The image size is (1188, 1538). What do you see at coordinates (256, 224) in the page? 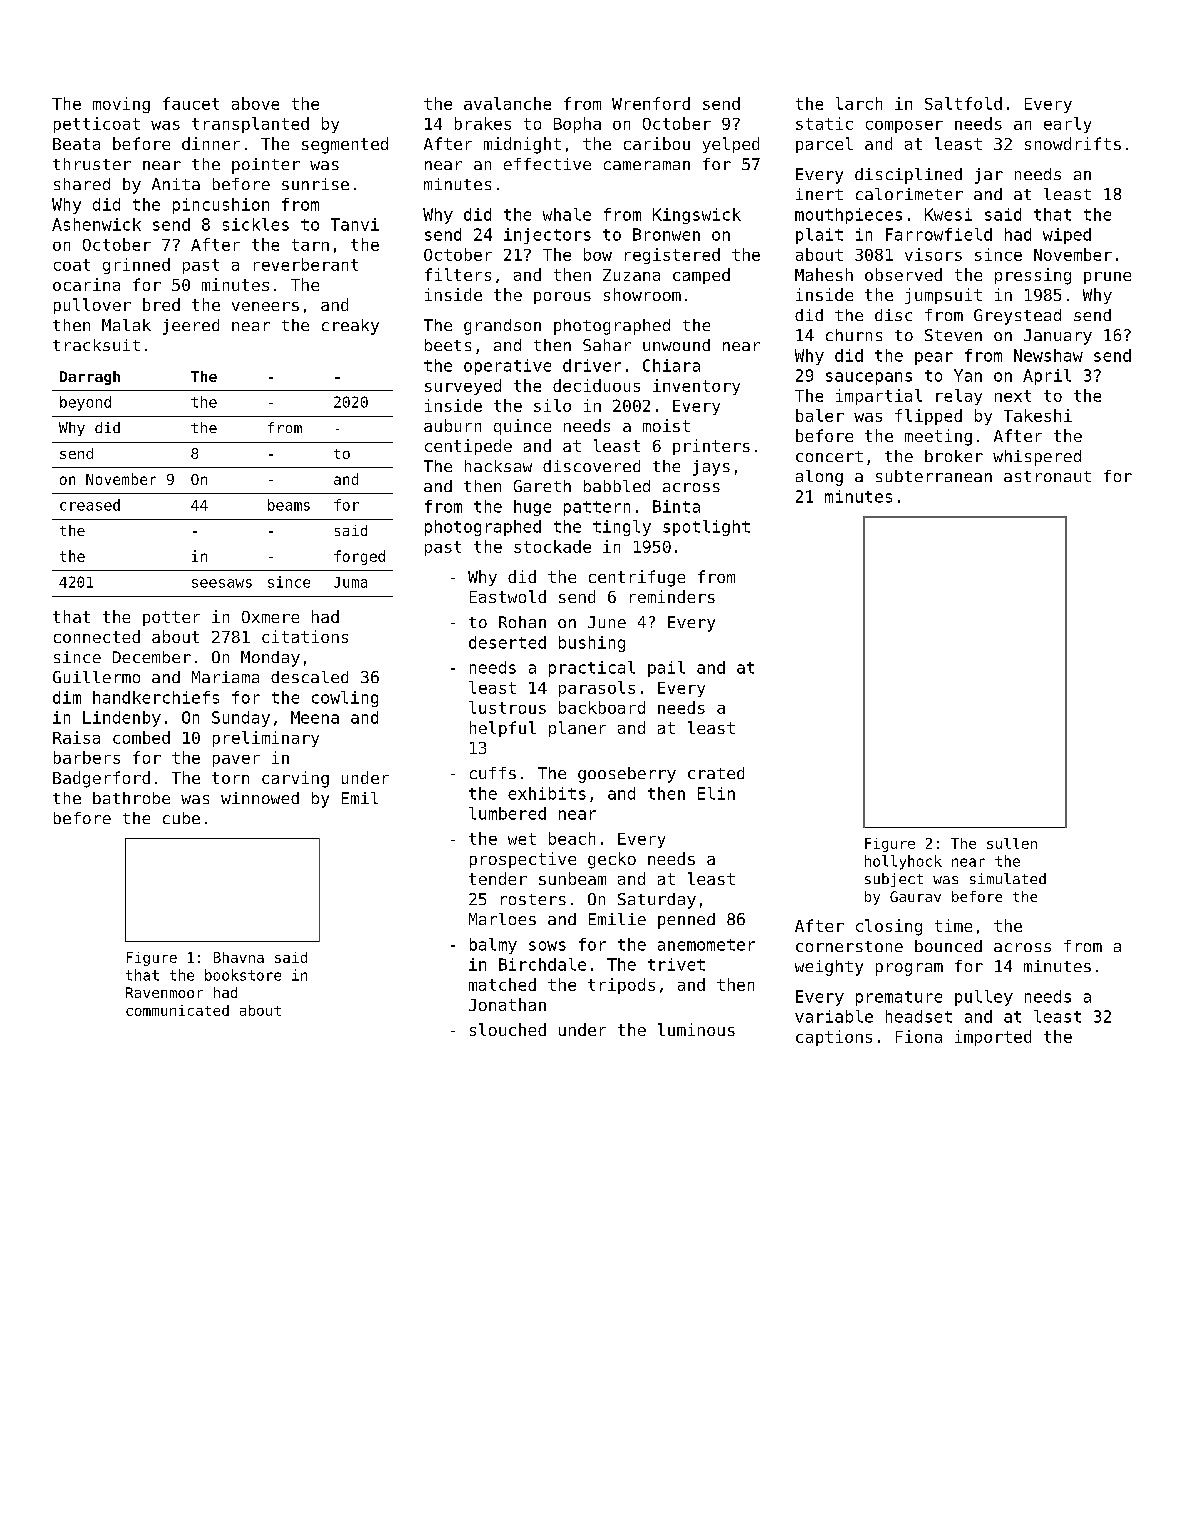
I see `sickles` at bounding box center [256, 224].
